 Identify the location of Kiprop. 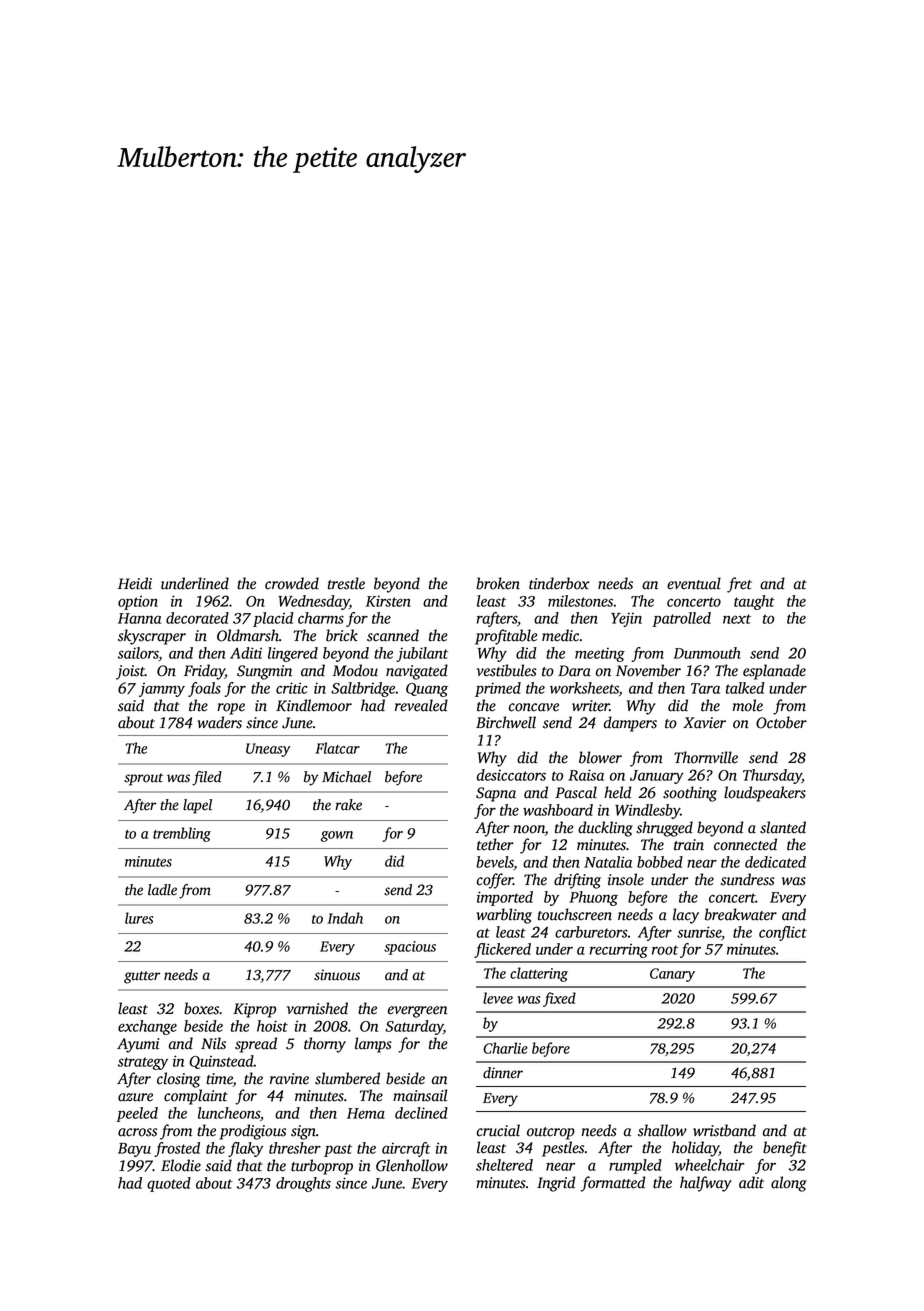
(254, 1010).
